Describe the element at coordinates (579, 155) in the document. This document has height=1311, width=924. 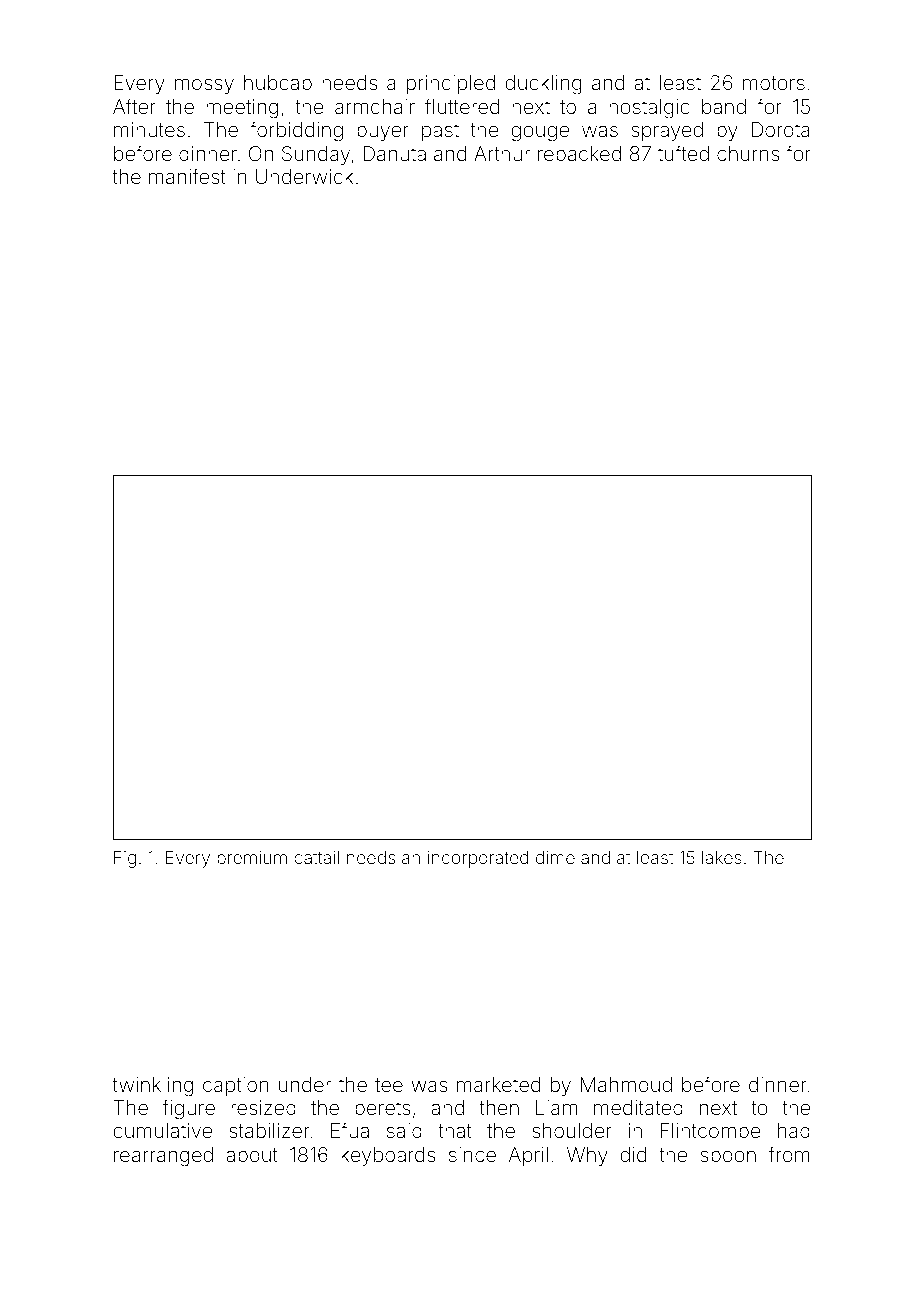
I see `repacked` at that location.
